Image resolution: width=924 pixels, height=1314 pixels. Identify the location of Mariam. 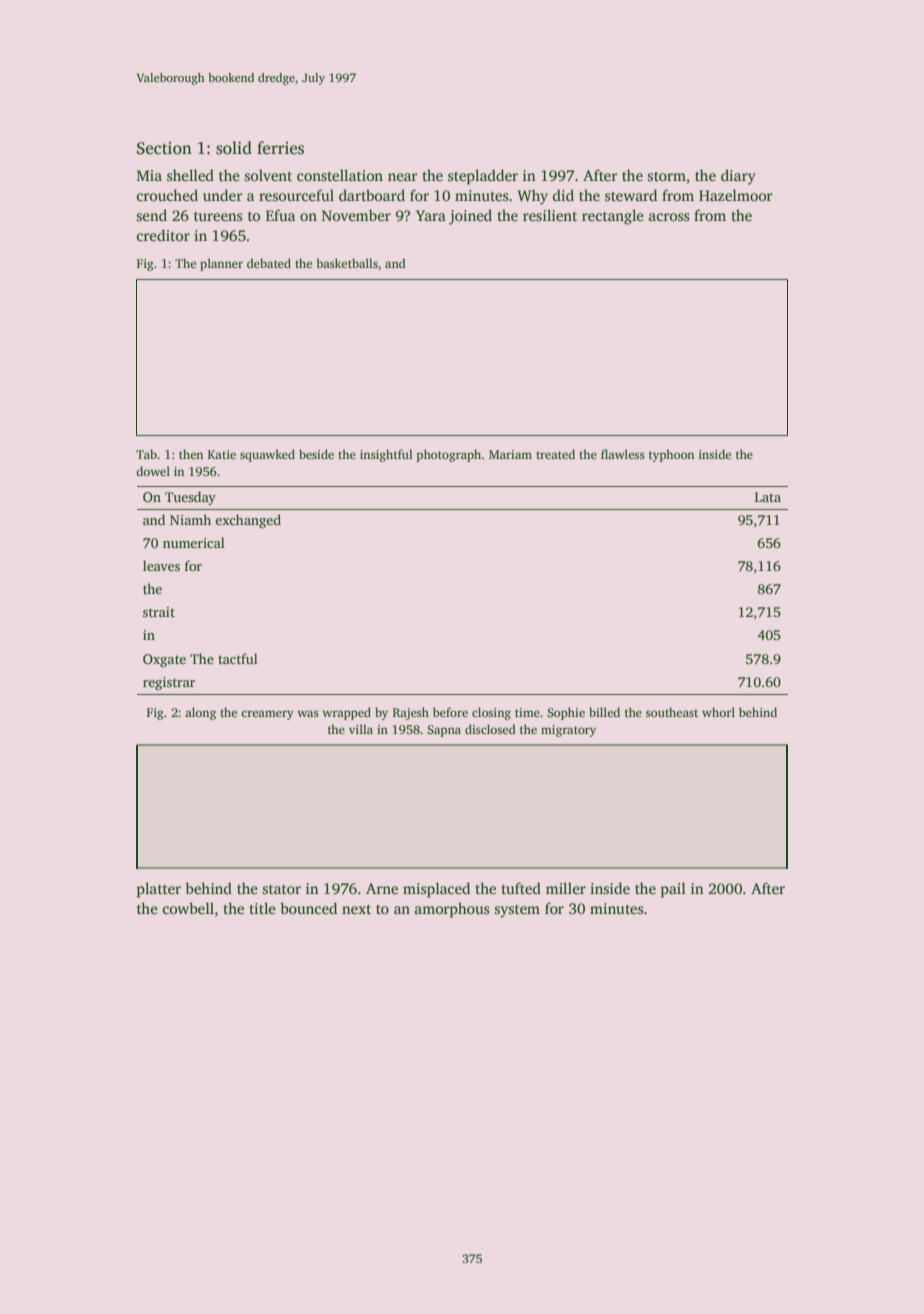
(510, 454).
